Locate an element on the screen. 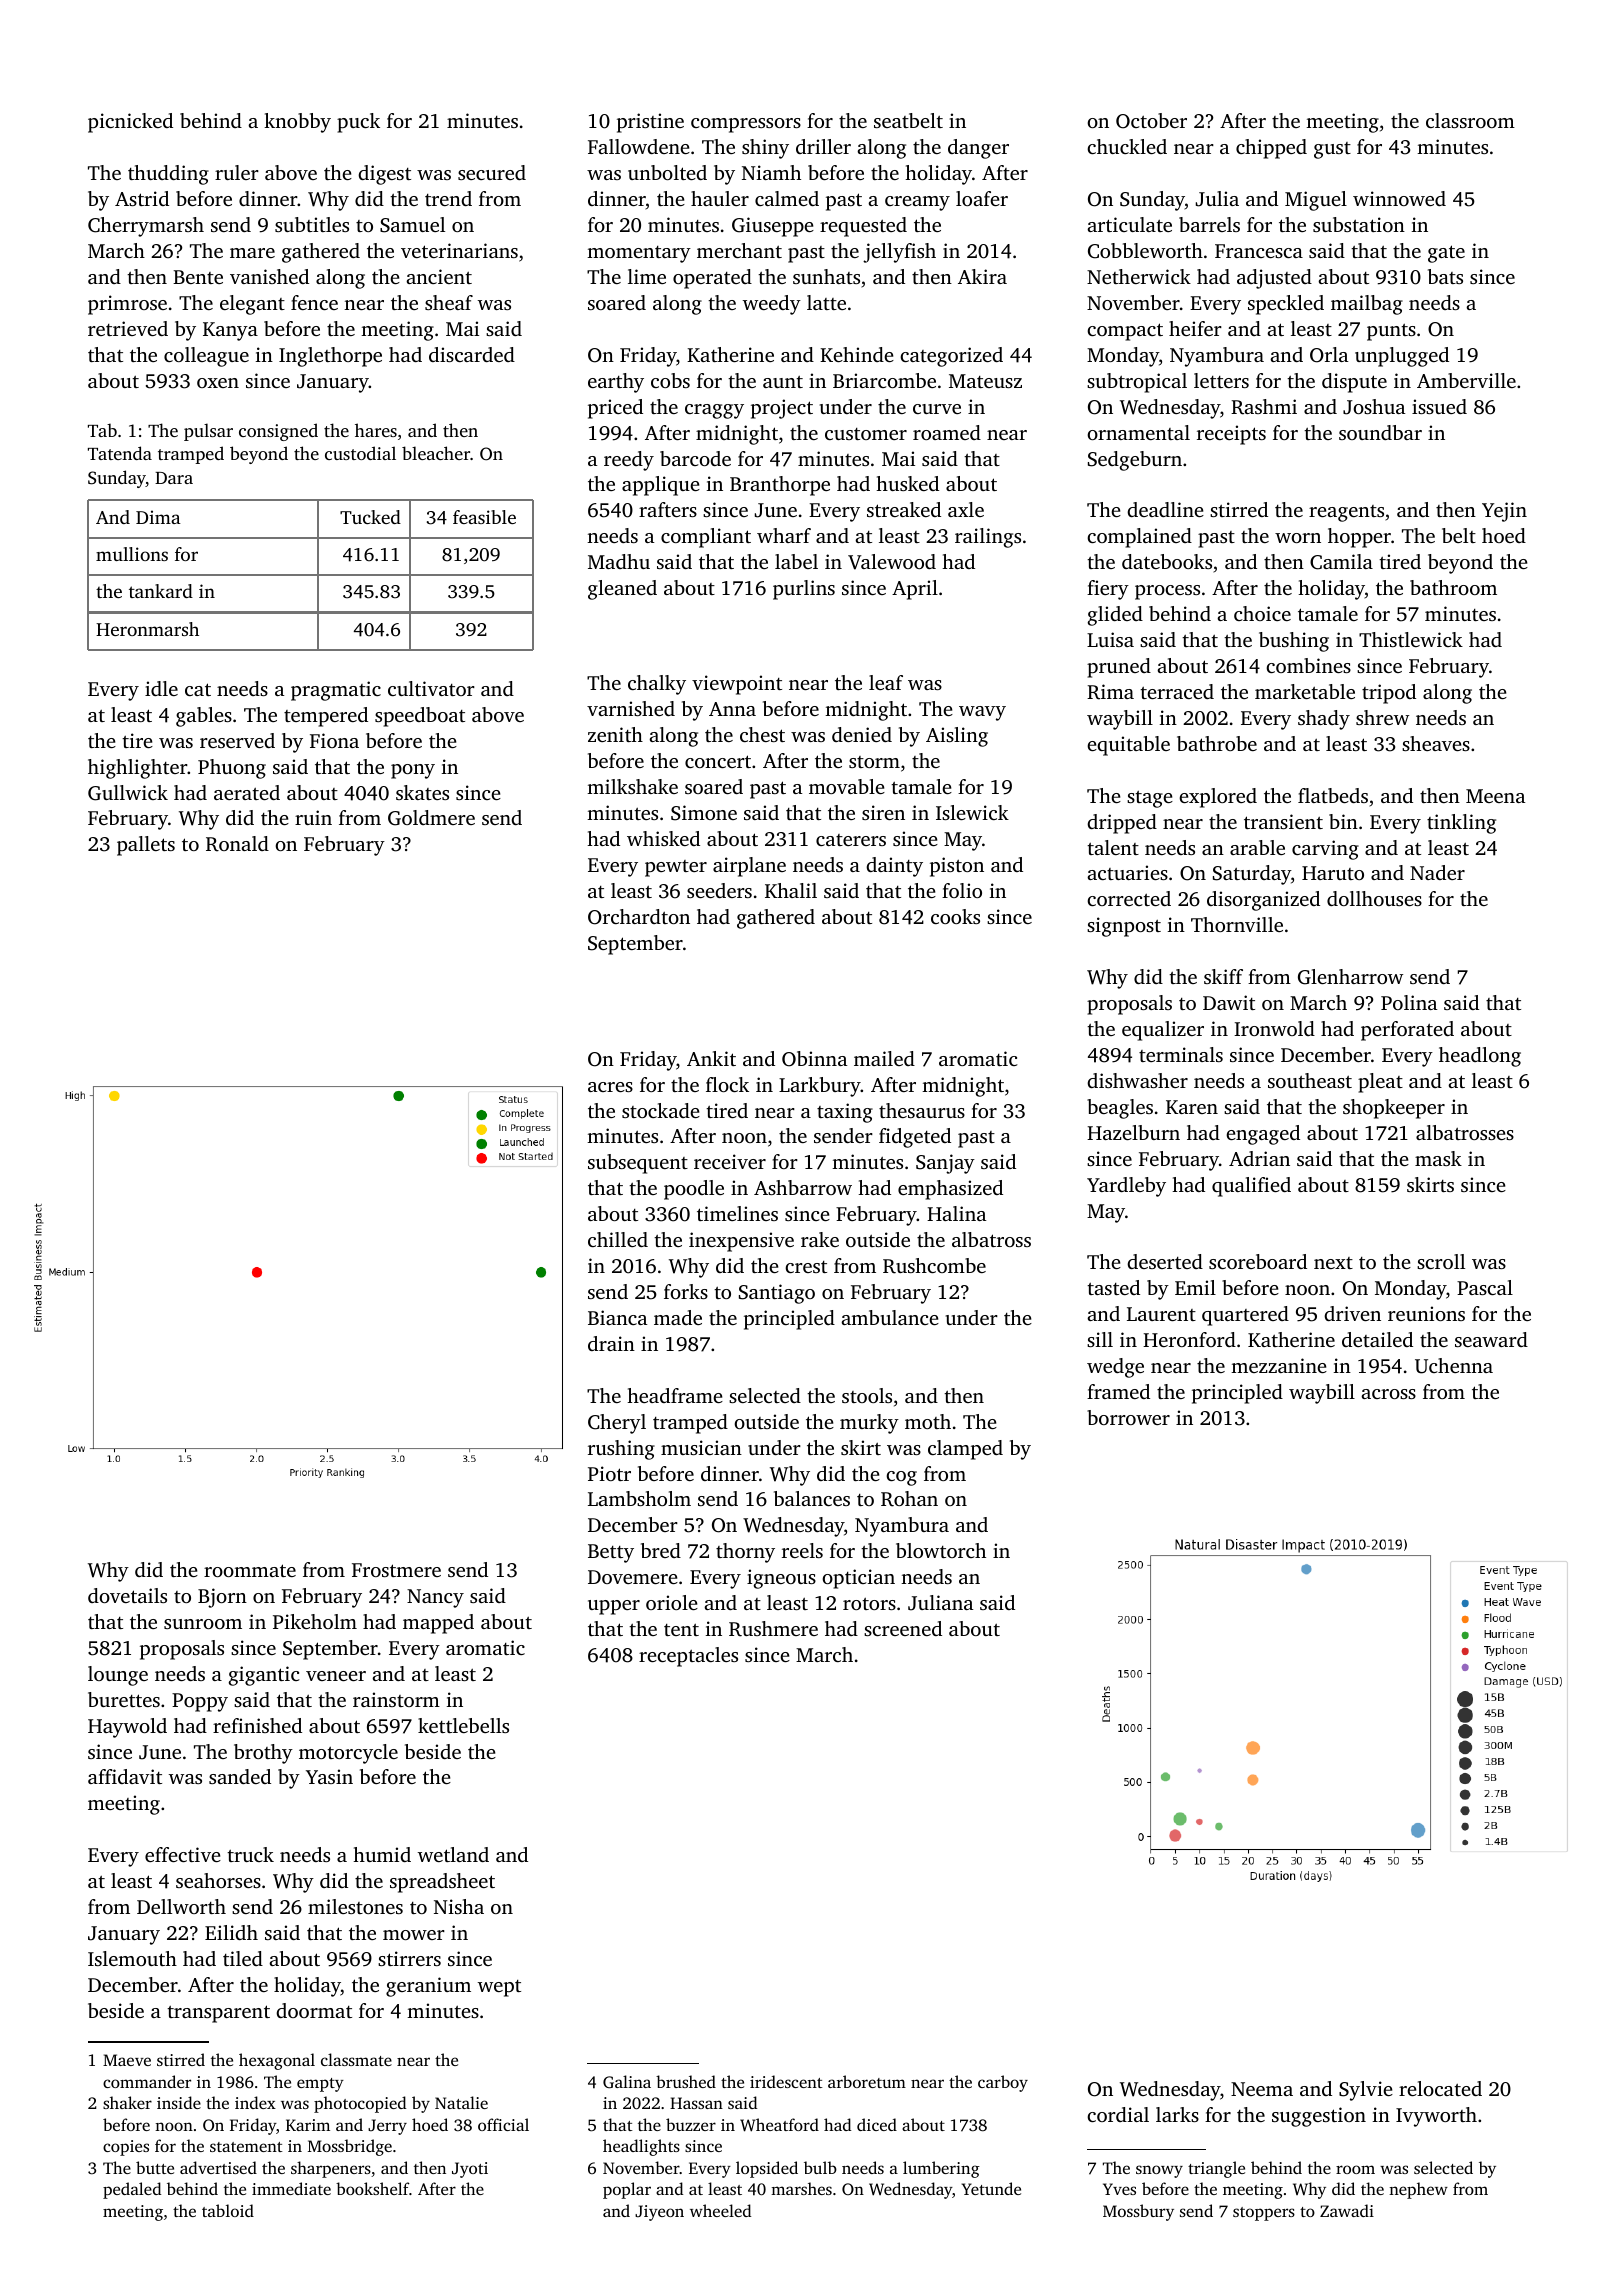 The width and height of the screenshot is (1620, 2292). Pikeholm is located at coordinates (315, 1621).
